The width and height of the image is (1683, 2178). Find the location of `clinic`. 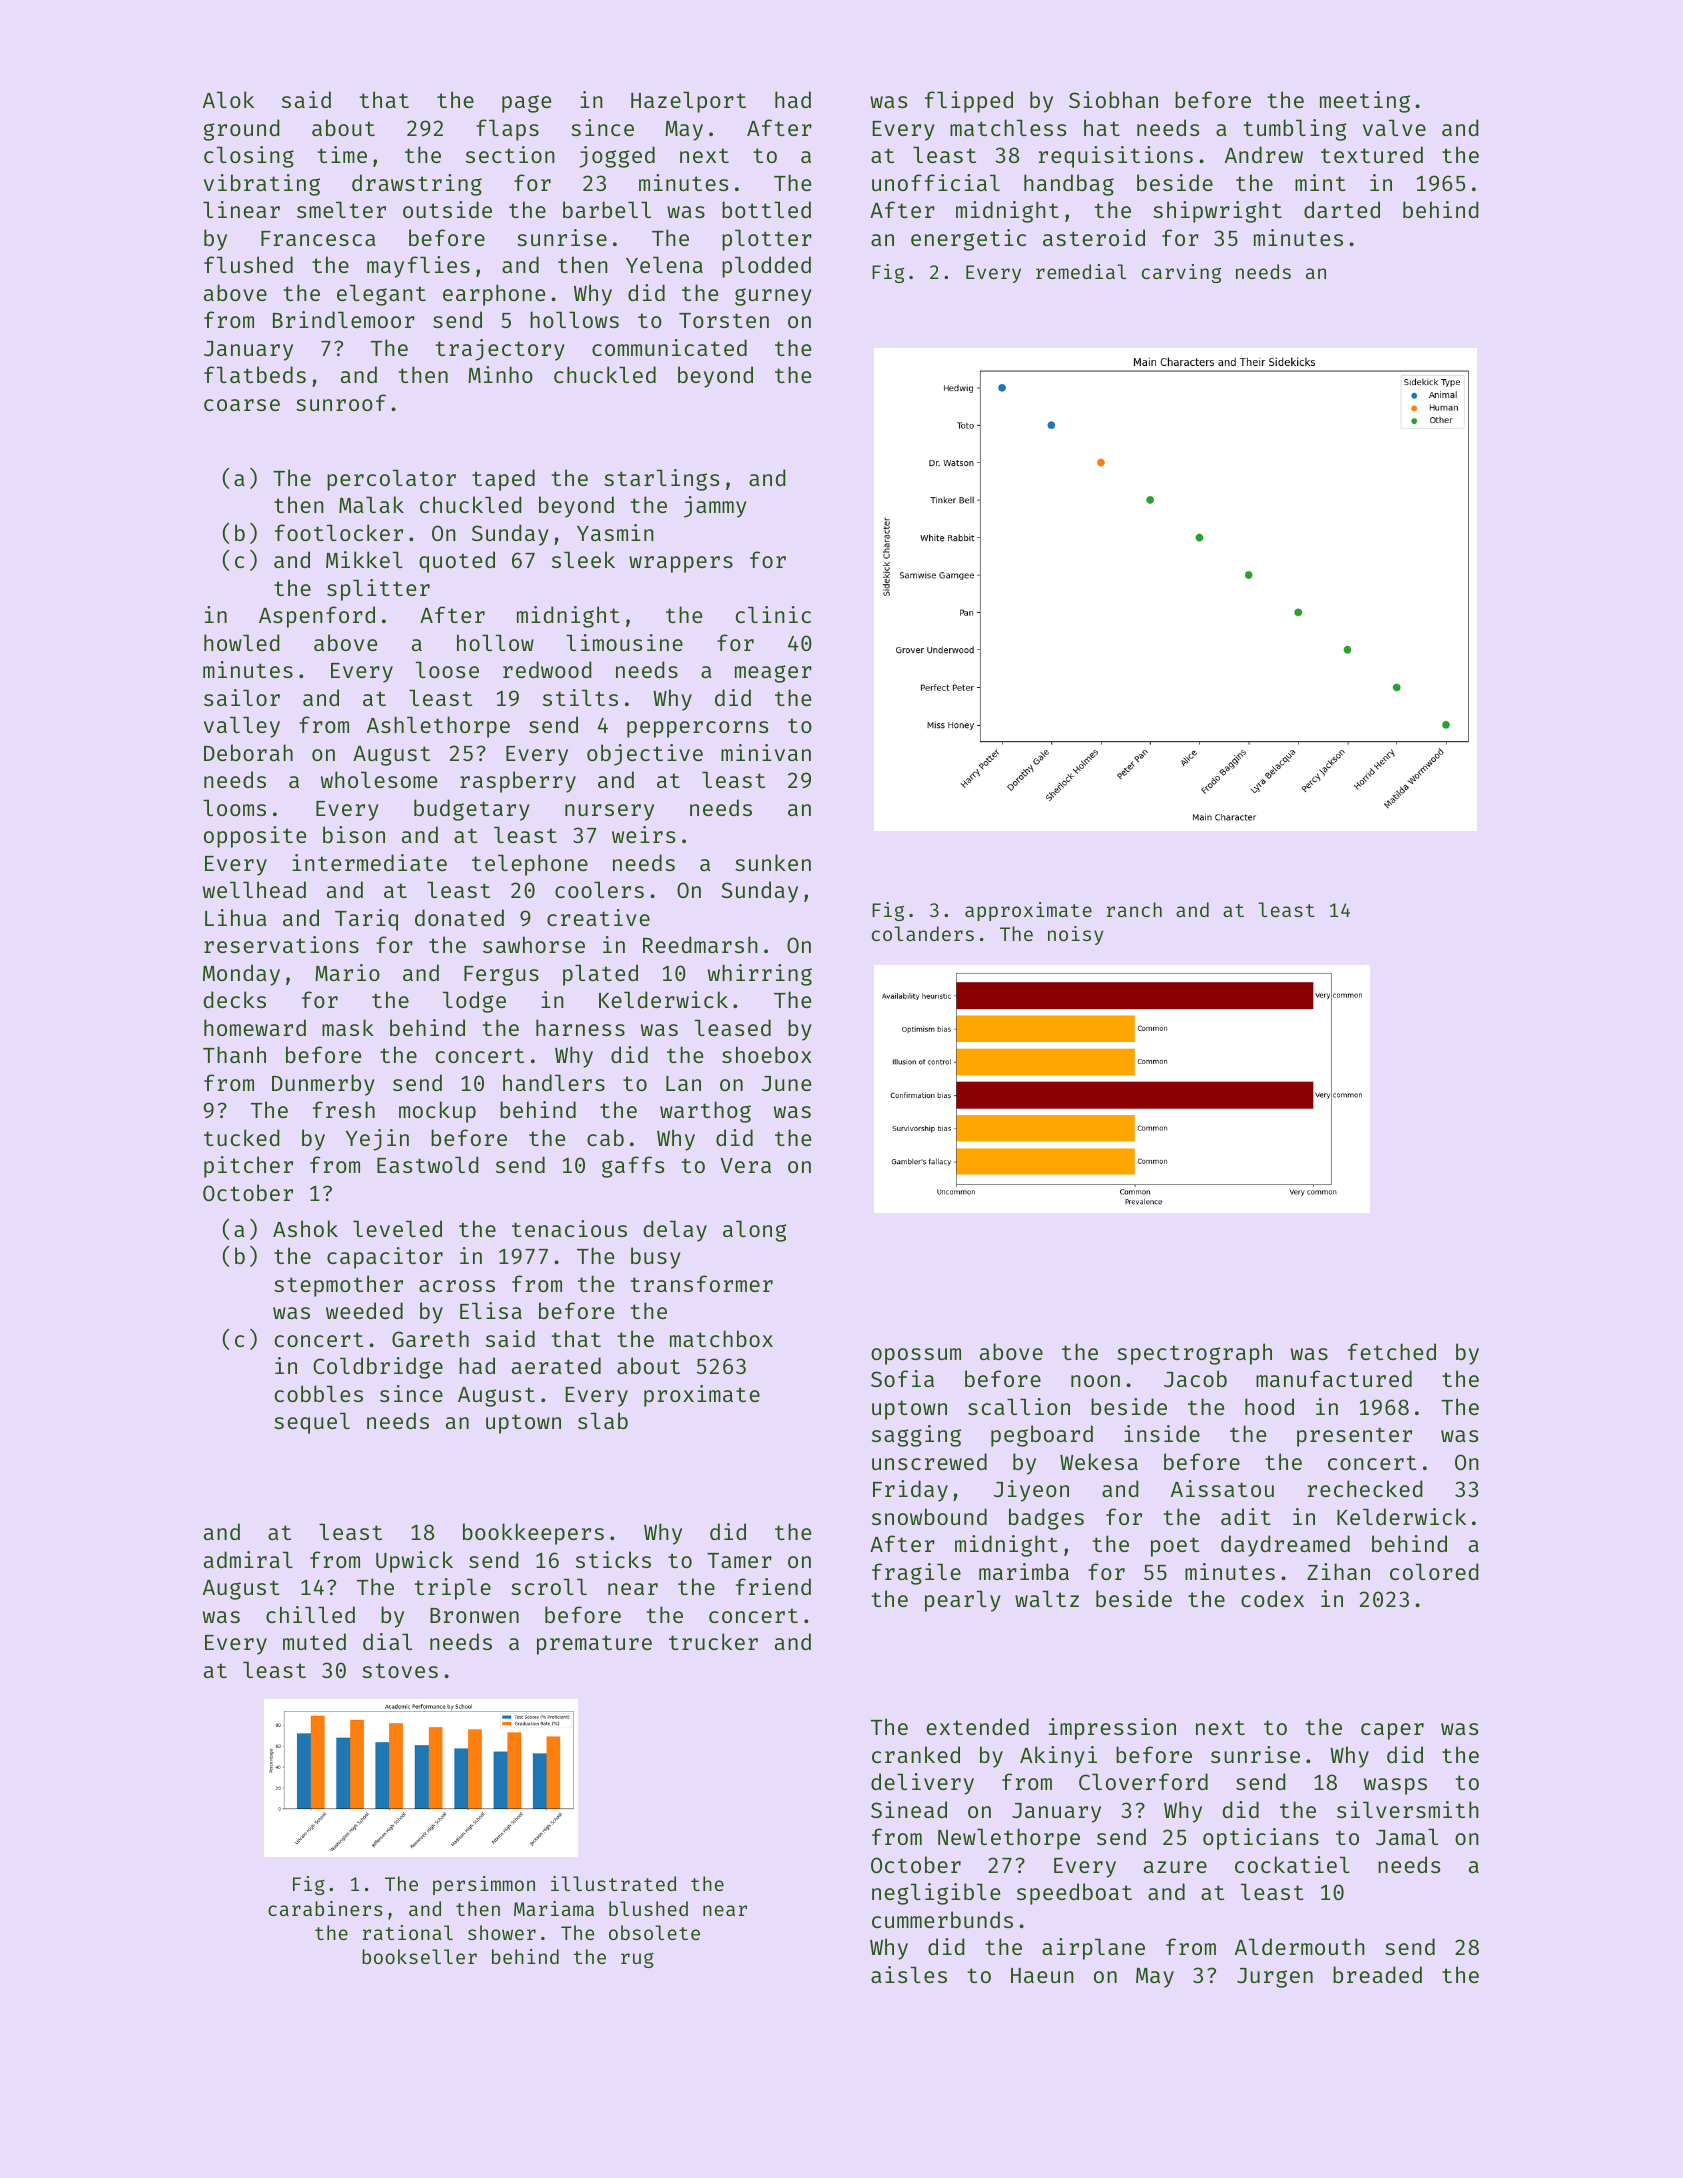

clinic is located at coordinates (773, 614).
